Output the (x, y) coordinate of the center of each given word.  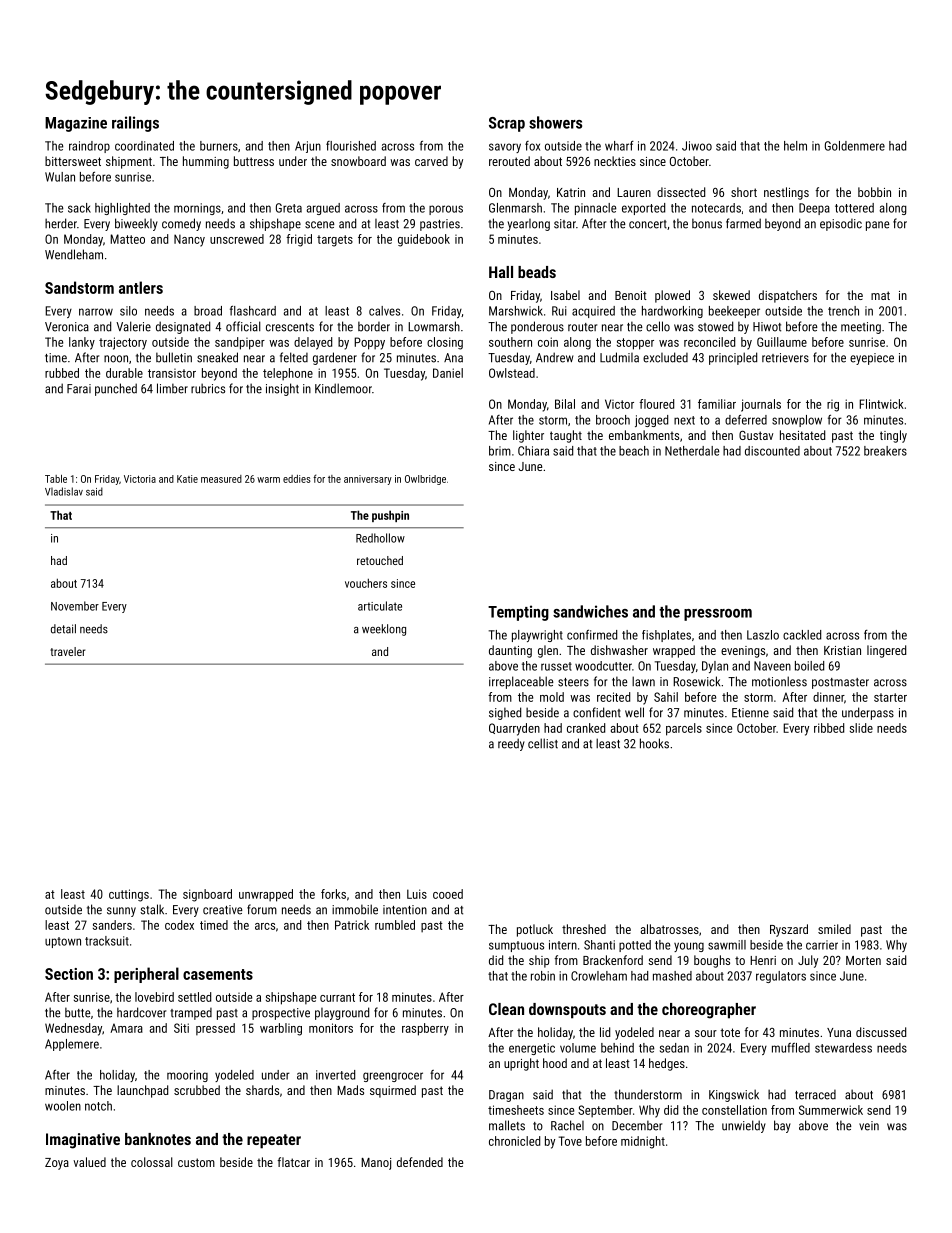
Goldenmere (855, 146)
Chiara (533, 451)
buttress (254, 161)
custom (196, 1162)
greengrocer (393, 1077)
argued (323, 209)
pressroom (718, 615)
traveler (67, 651)
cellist (543, 743)
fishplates (666, 636)
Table (56, 479)
